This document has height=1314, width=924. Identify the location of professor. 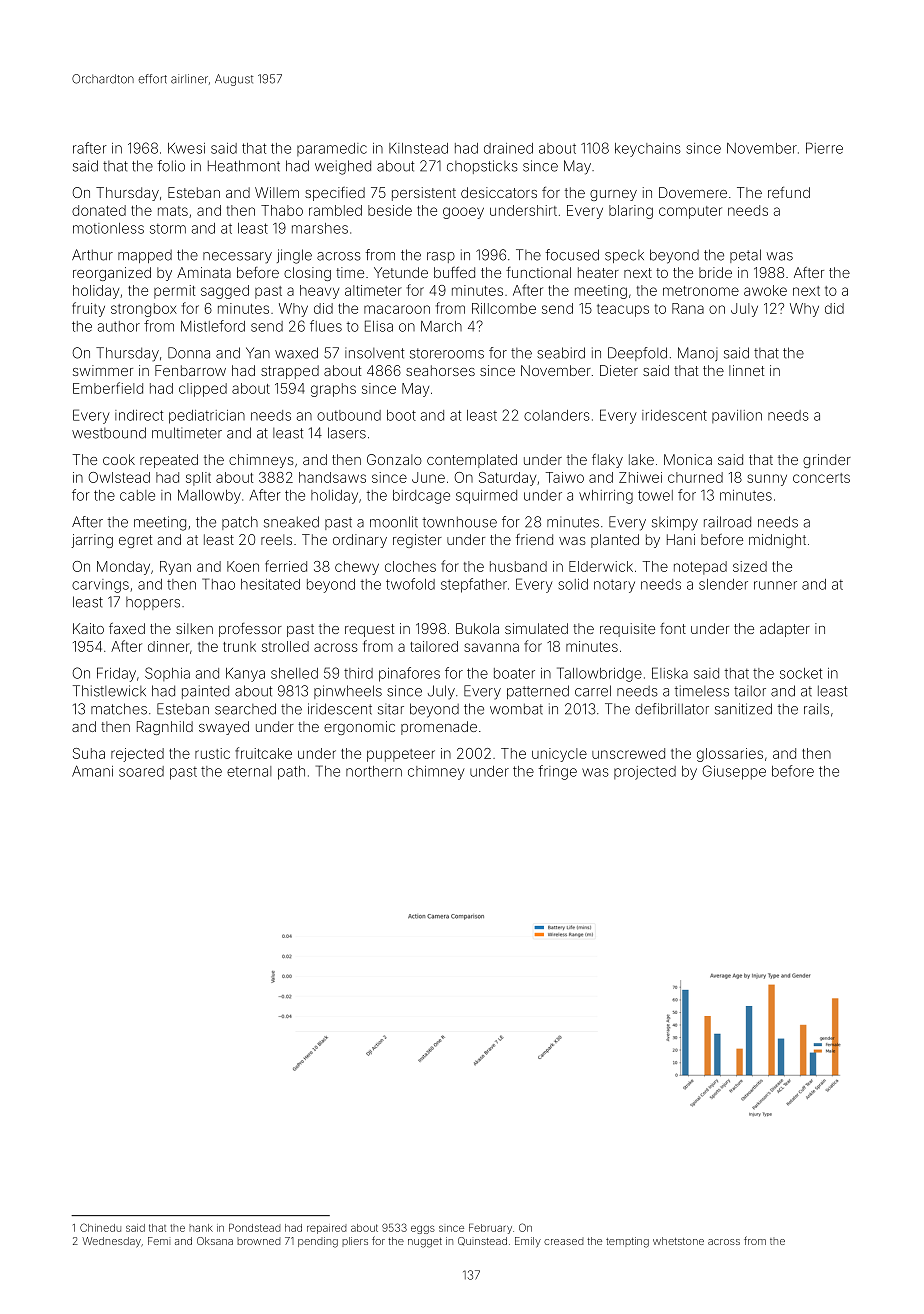
(250, 630).
